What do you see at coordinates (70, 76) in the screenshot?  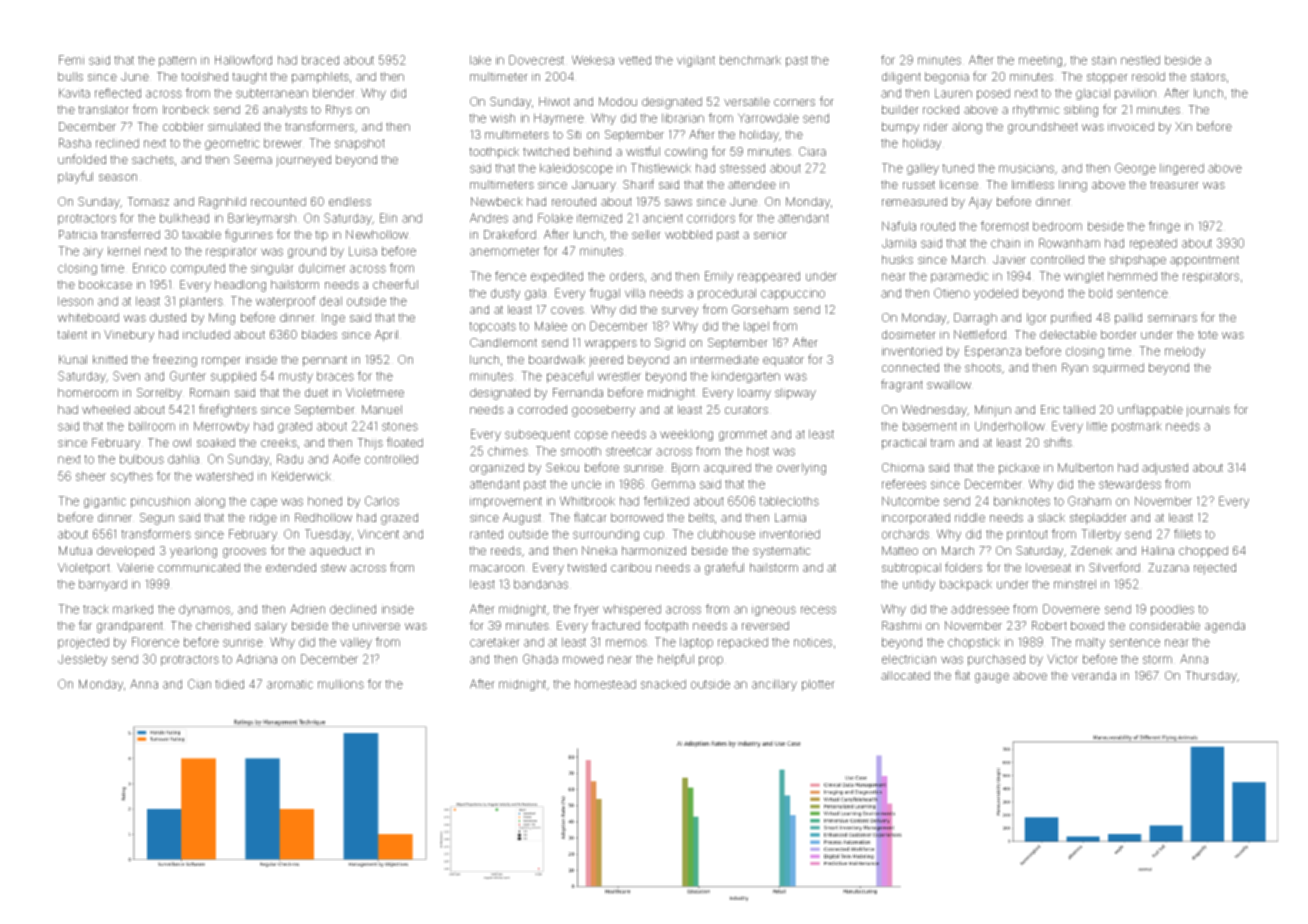 I see `bulls` at bounding box center [70, 76].
